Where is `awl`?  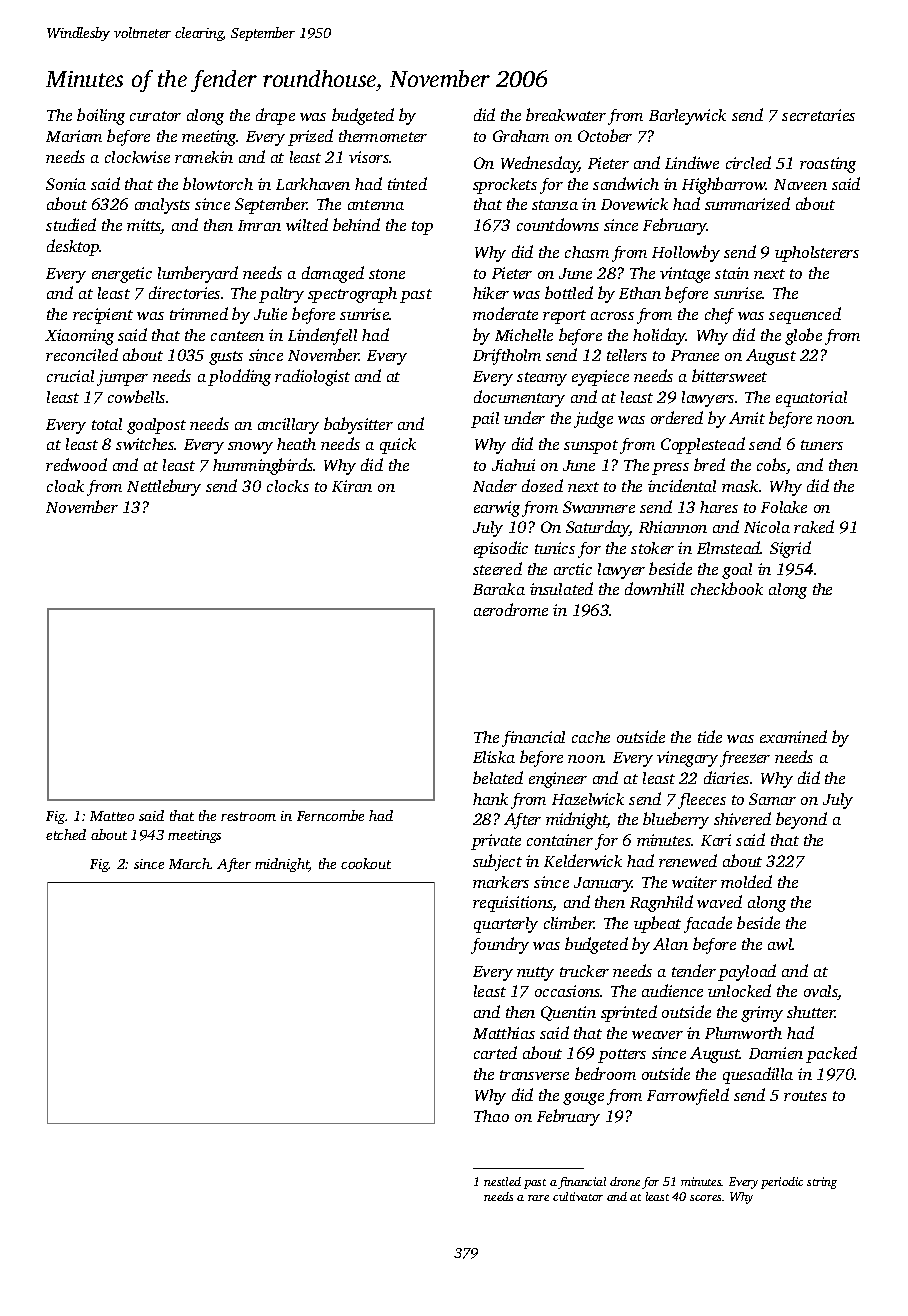
awl is located at coordinates (780, 944).
